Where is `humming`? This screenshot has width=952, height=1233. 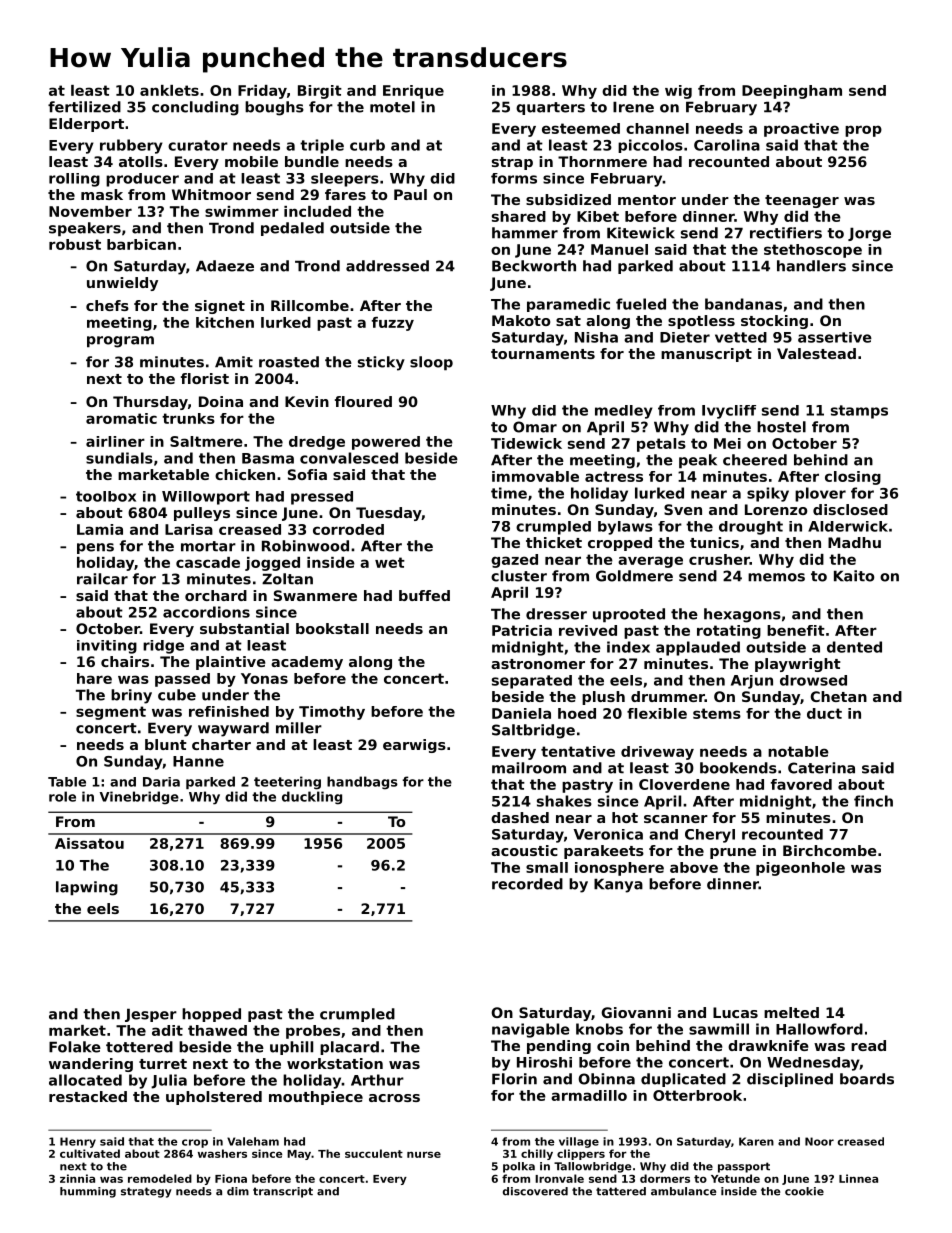
humming is located at coordinates (88, 1192).
